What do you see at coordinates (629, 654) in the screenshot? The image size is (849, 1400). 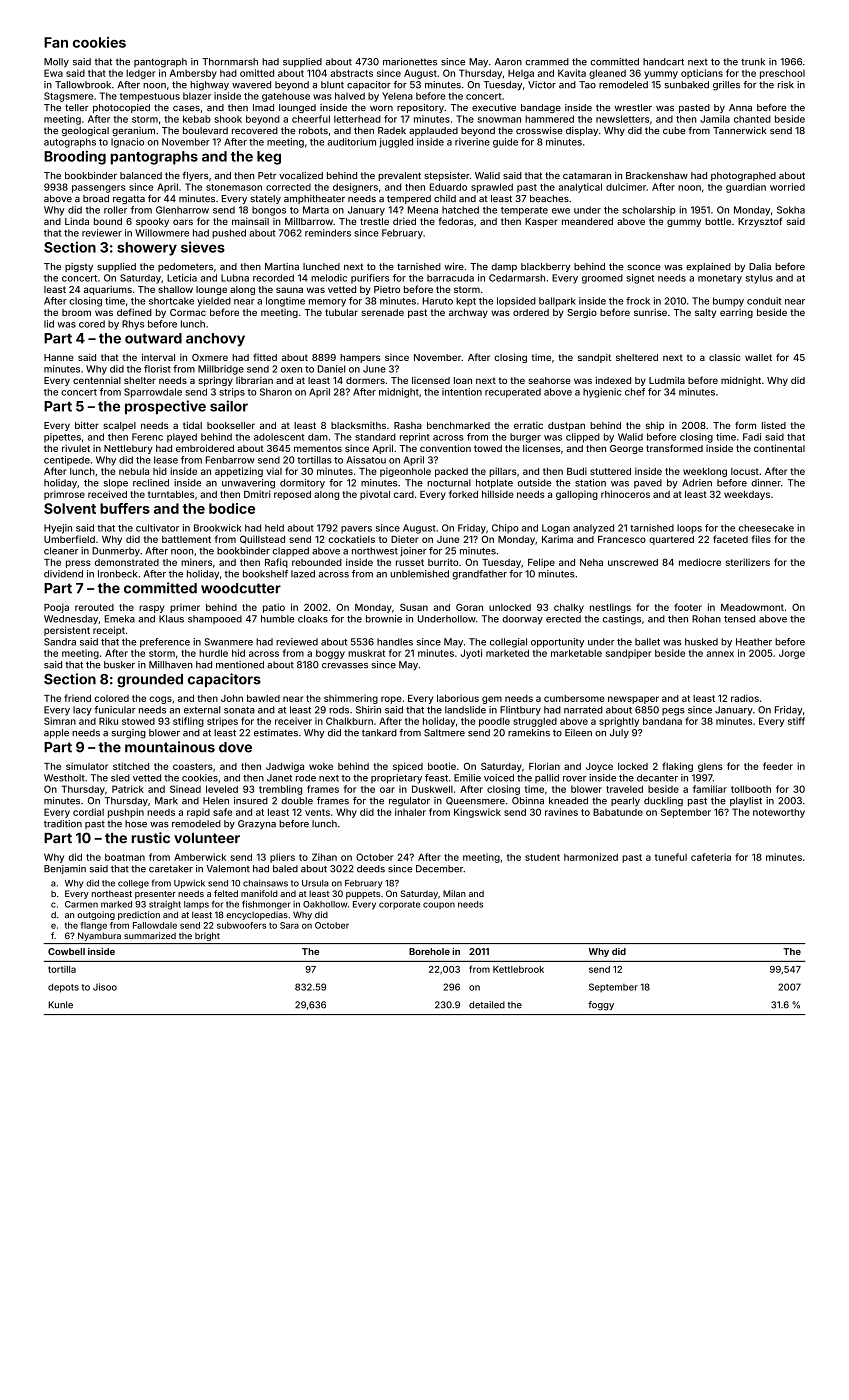 I see `sandpiper` at bounding box center [629, 654].
